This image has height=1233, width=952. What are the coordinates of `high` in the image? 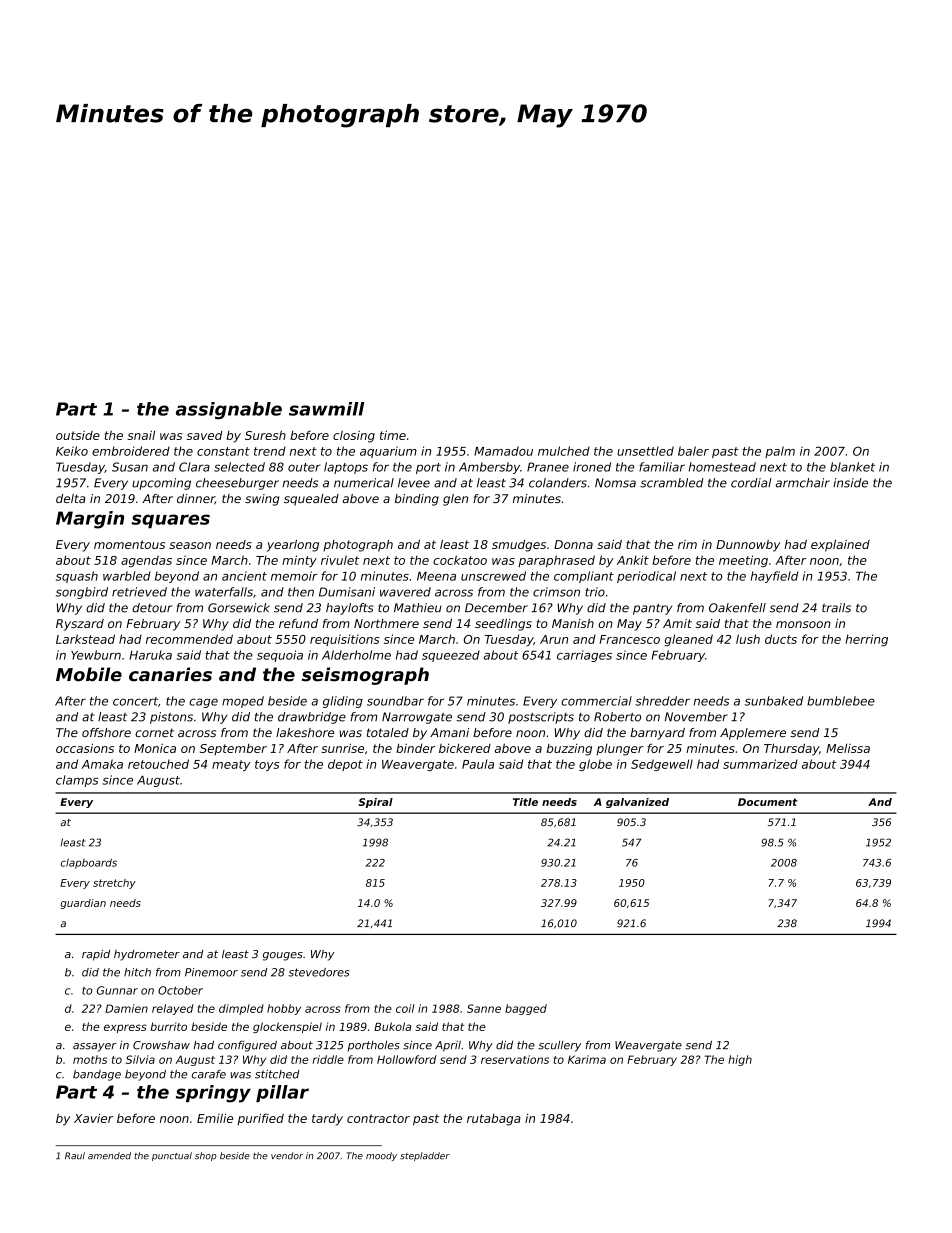 It's located at (740, 1060).
